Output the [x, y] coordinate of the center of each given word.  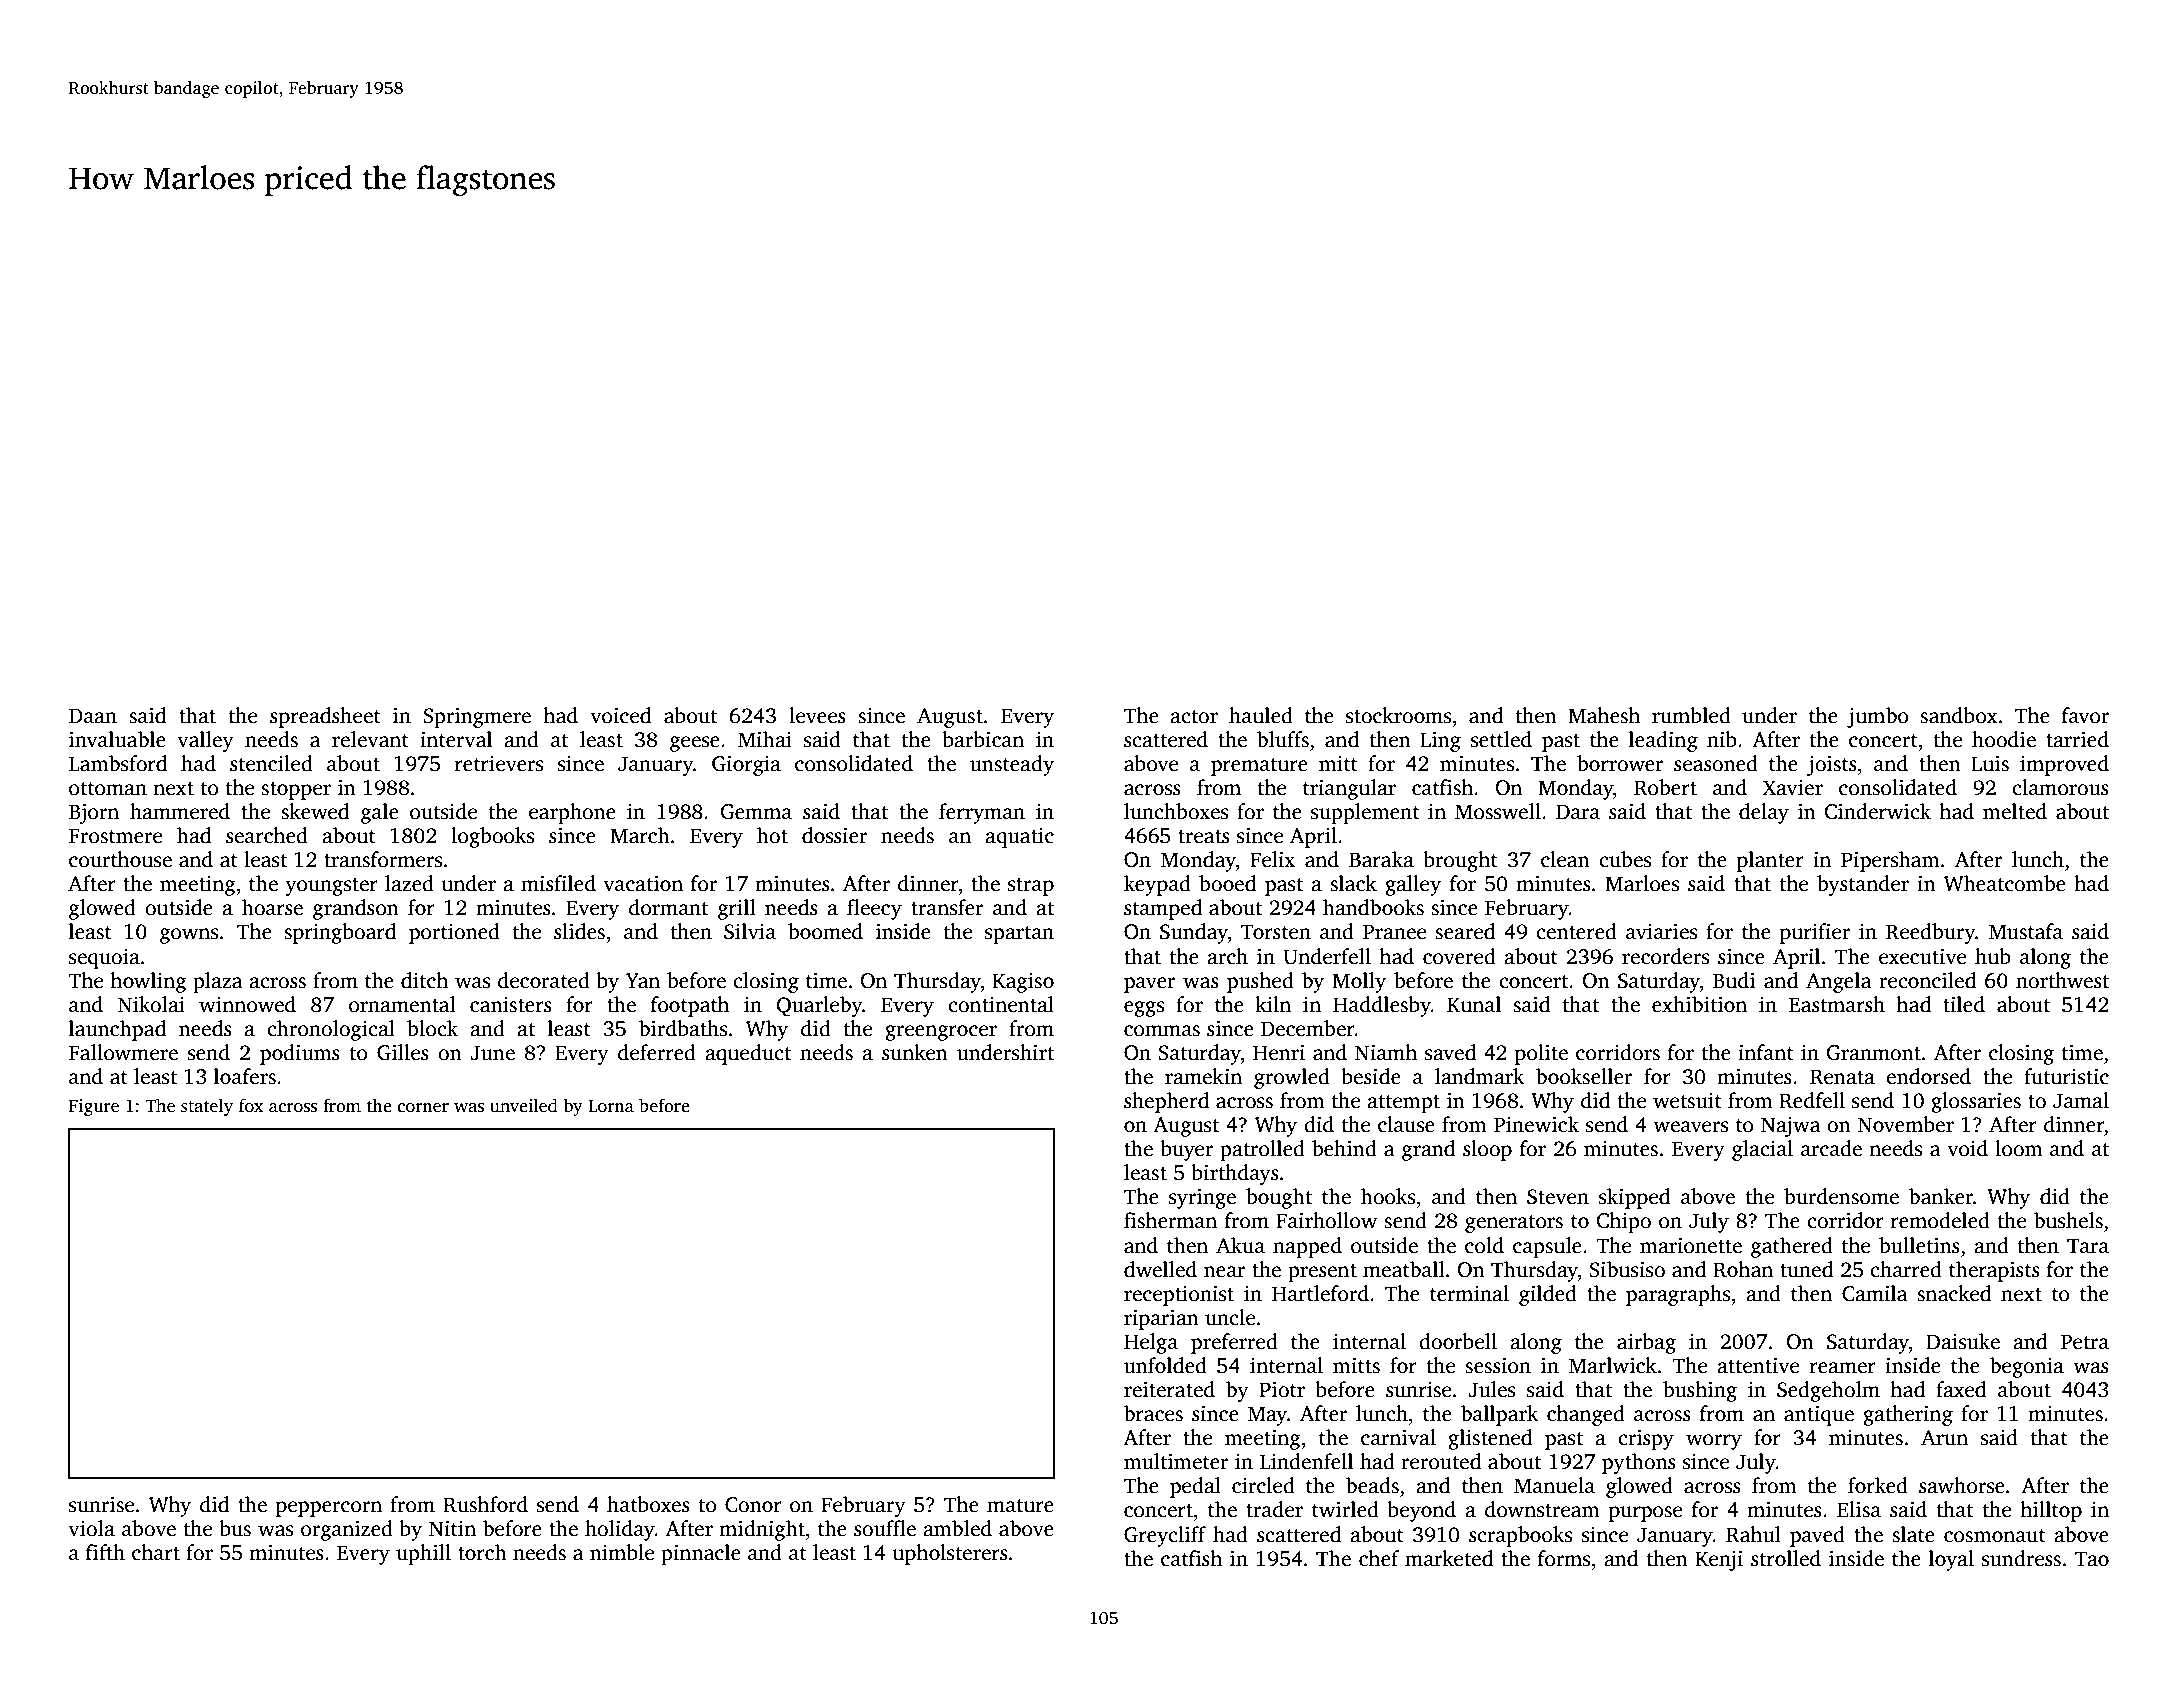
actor [1194, 717]
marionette [1691, 1246]
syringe [1202, 1199]
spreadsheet [325, 717]
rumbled [1691, 715]
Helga [1151, 1343]
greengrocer [941, 1033]
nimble [622, 1552]
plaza [217, 982]
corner [423, 1108]
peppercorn [329, 1509]
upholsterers [950, 1554]
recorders [1665, 956]
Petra [2085, 1342]
